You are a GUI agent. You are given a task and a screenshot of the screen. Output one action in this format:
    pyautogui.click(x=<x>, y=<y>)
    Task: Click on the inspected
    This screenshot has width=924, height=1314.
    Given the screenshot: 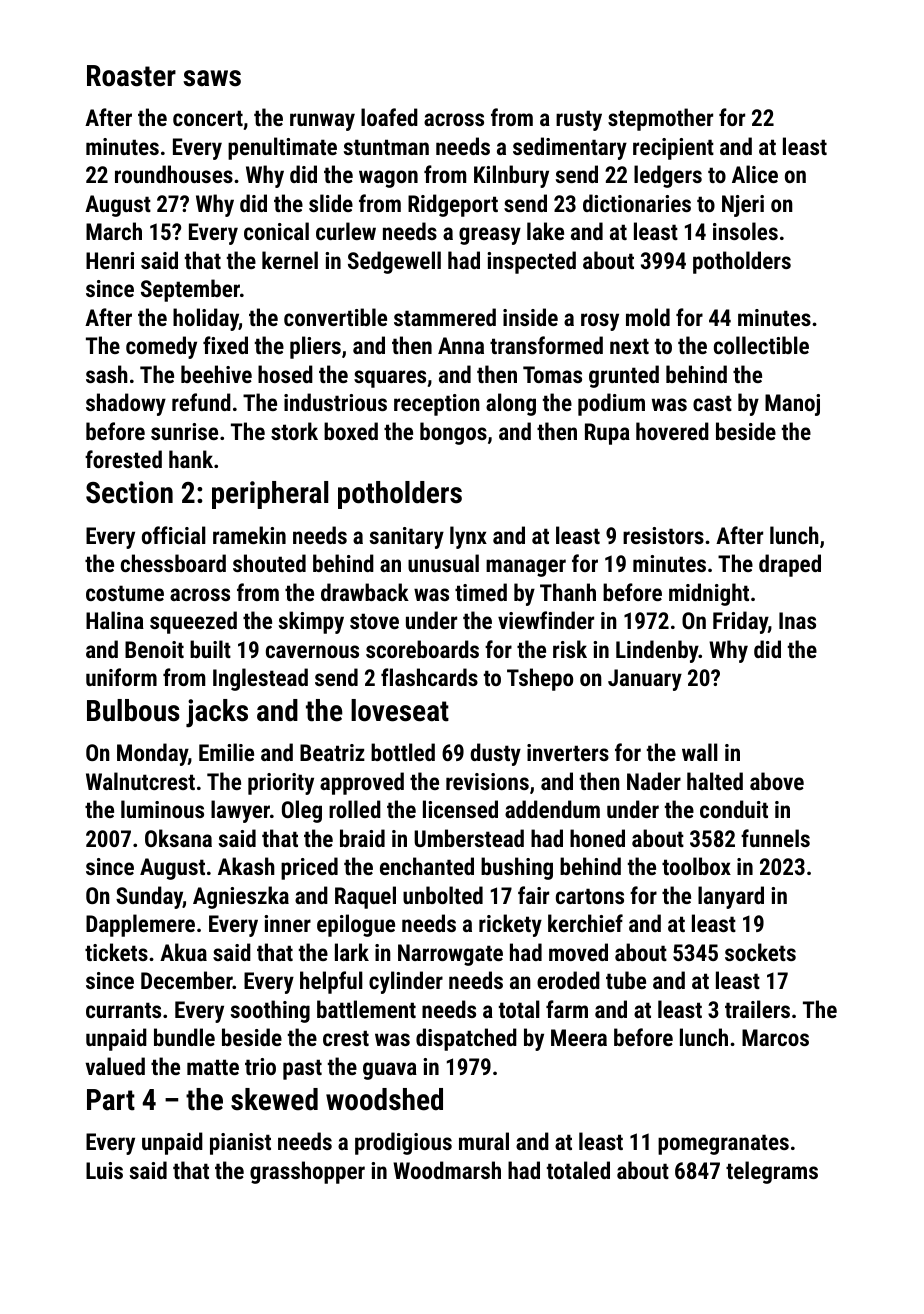 What is the action you would take?
    pyautogui.click(x=531, y=262)
